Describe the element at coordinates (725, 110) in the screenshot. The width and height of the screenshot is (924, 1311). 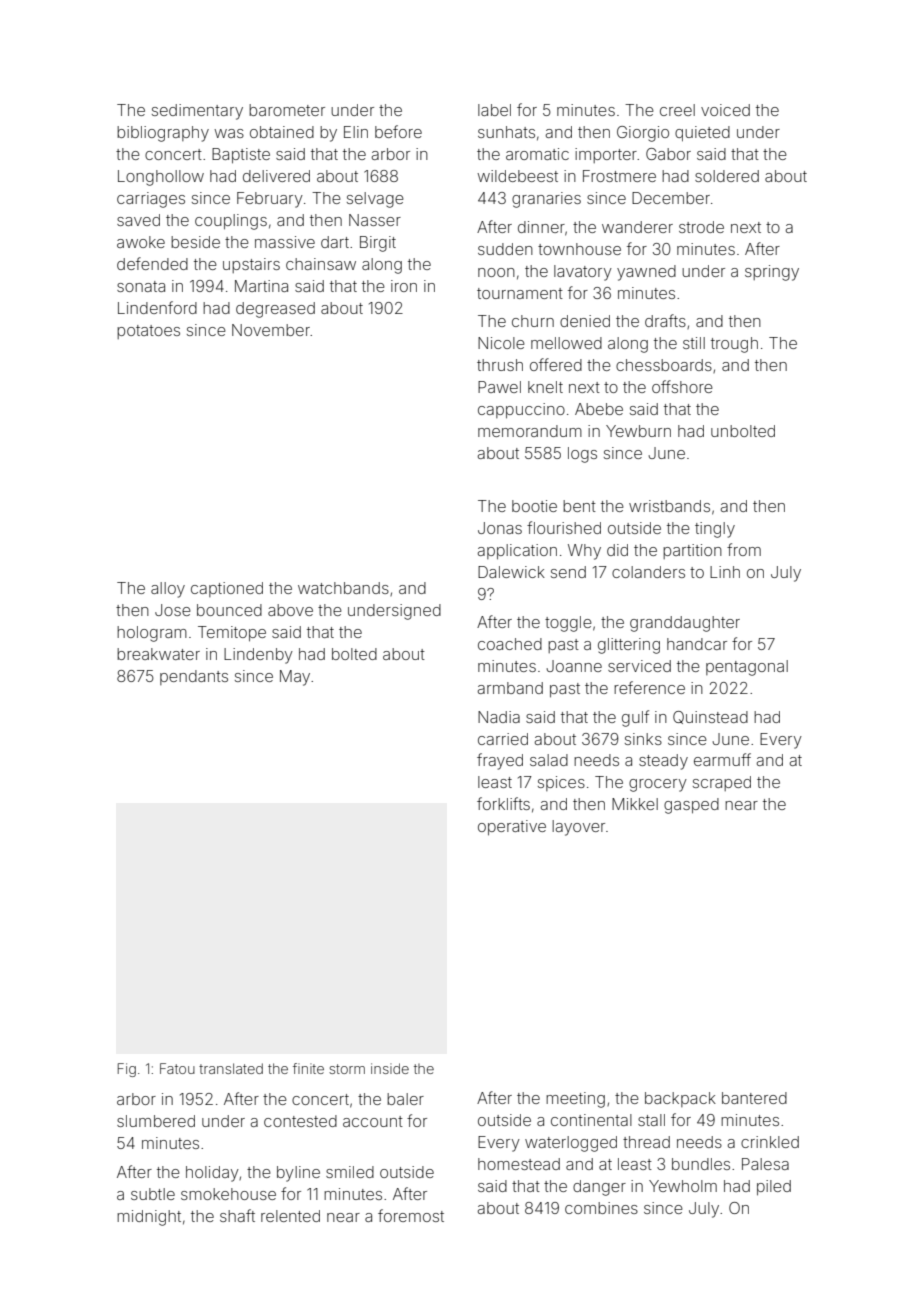
I see `voiced` at that location.
